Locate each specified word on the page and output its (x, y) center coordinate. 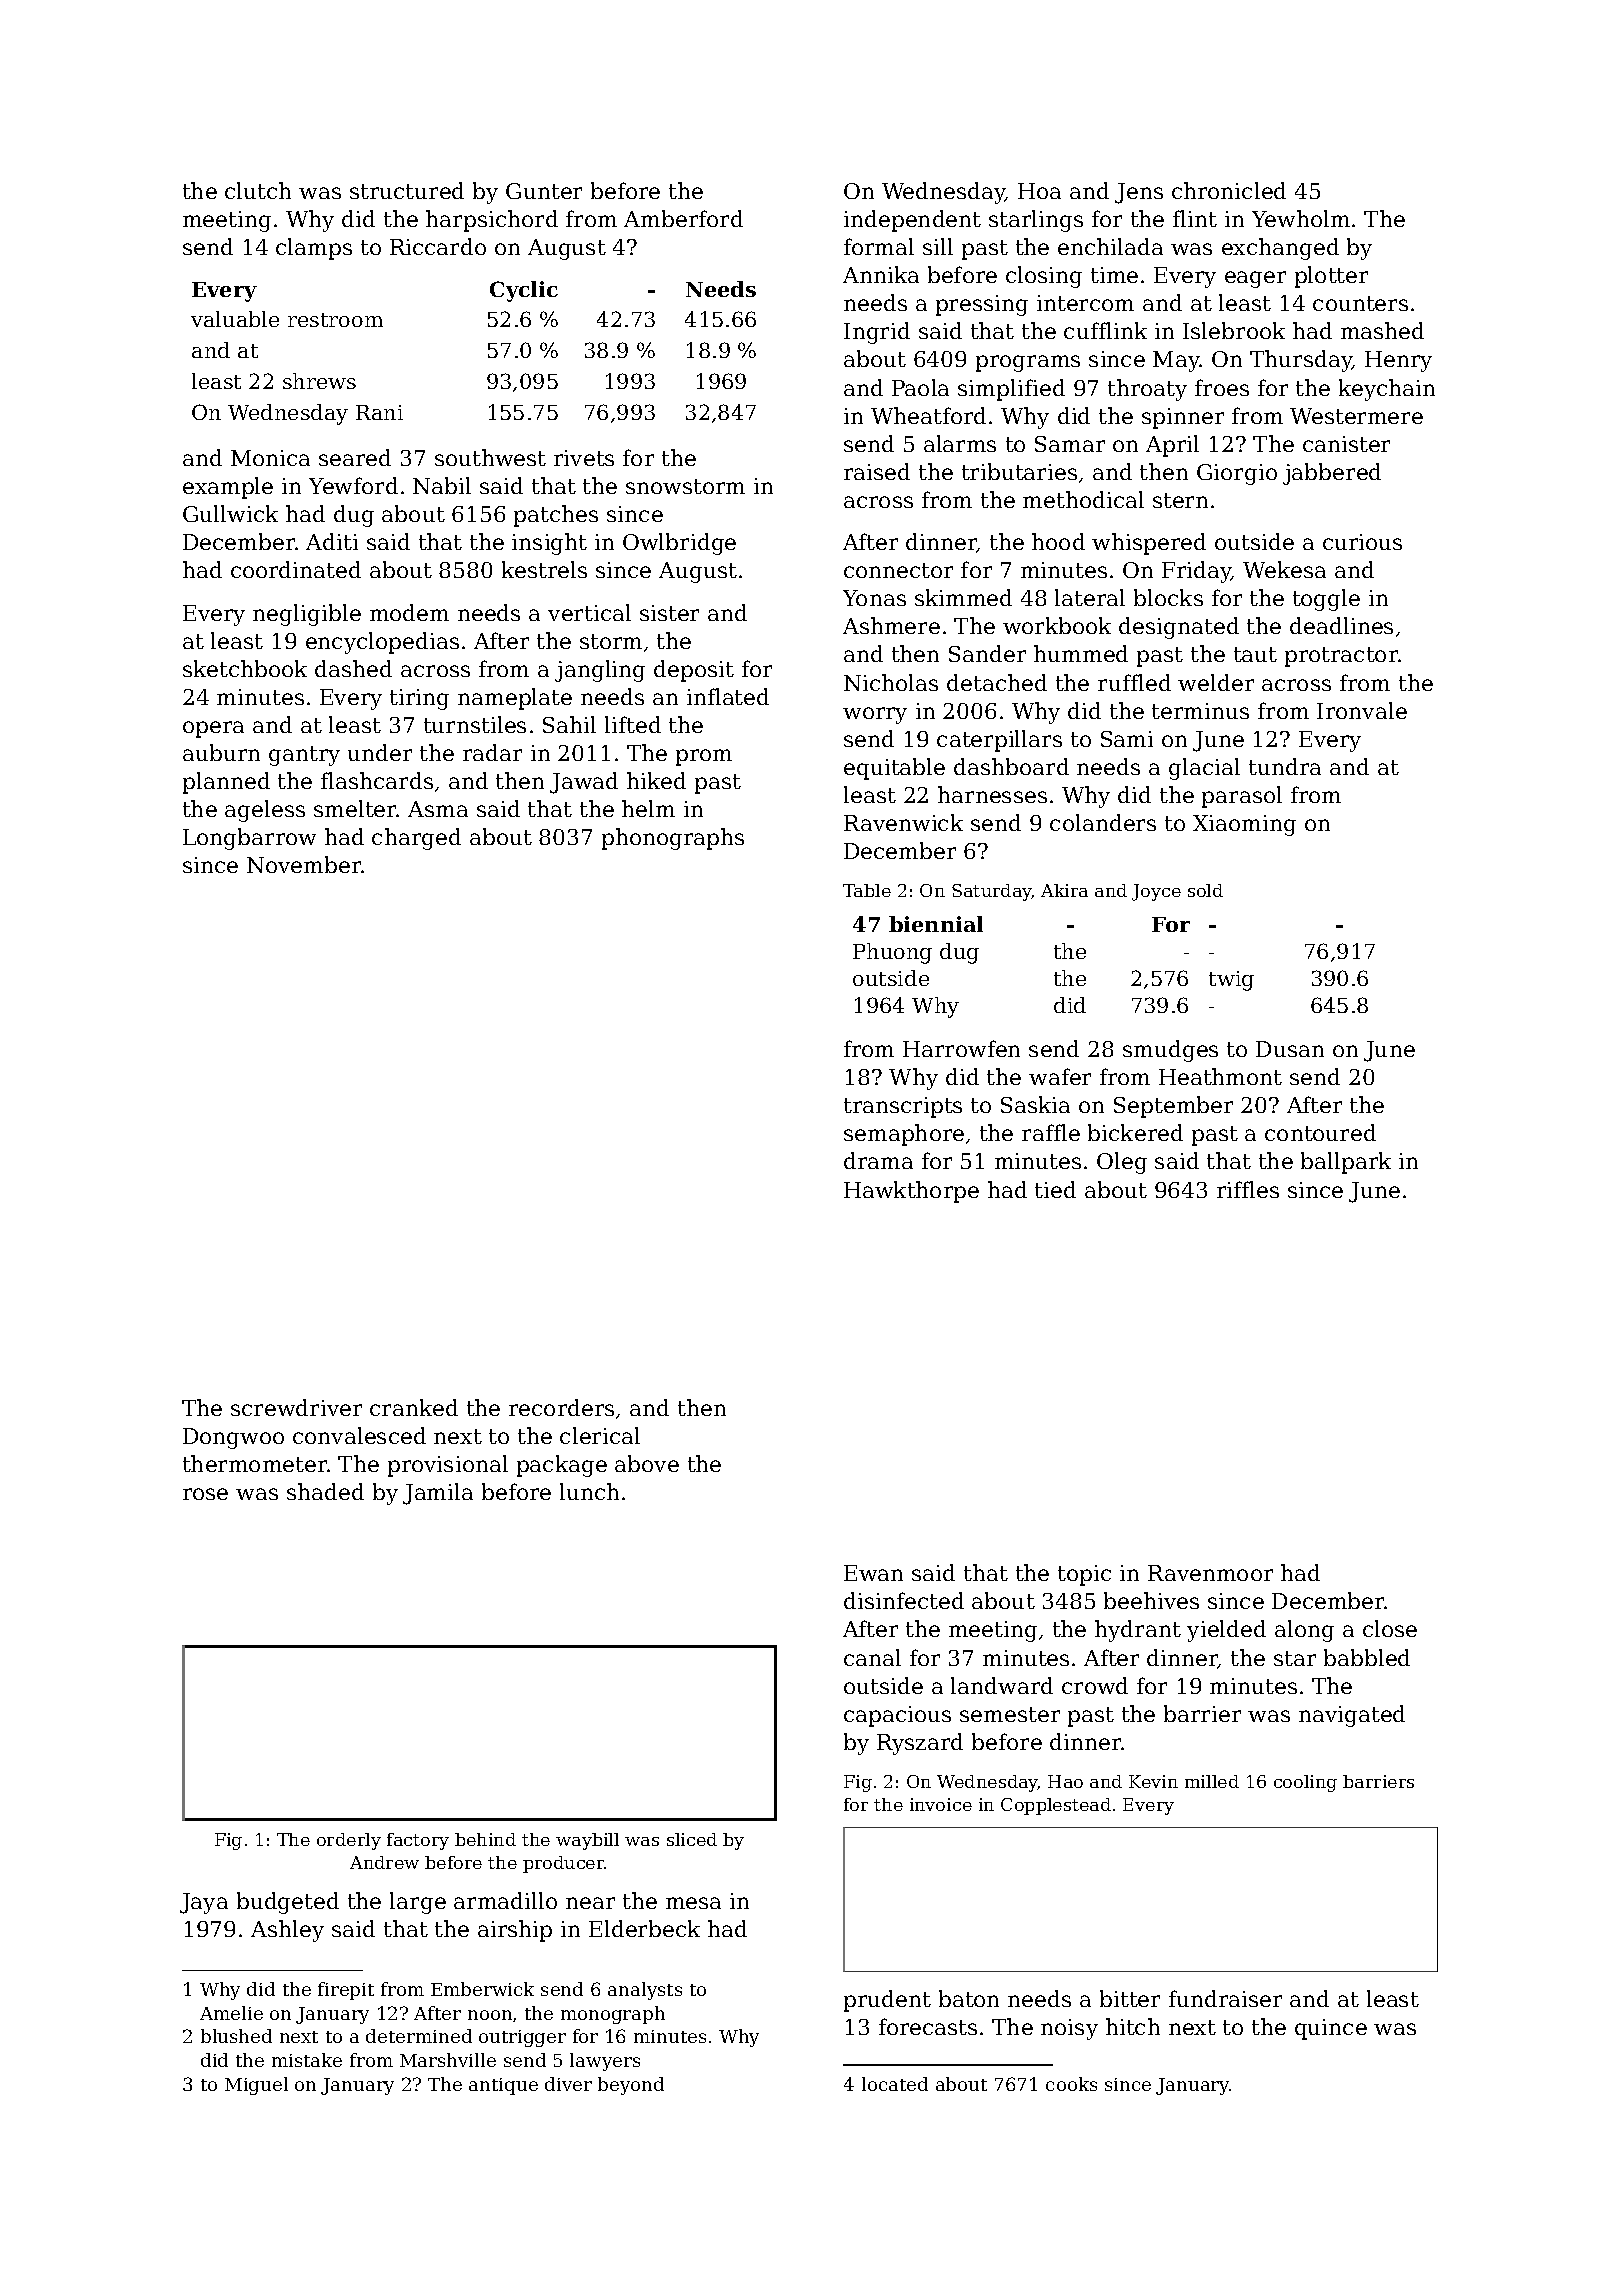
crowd (1095, 1685)
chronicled (1229, 190)
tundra (1285, 766)
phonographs (673, 839)
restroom (335, 320)
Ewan (873, 1573)
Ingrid (877, 333)
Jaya (204, 1903)
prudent (887, 2001)
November (304, 864)
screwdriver (296, 1407)
